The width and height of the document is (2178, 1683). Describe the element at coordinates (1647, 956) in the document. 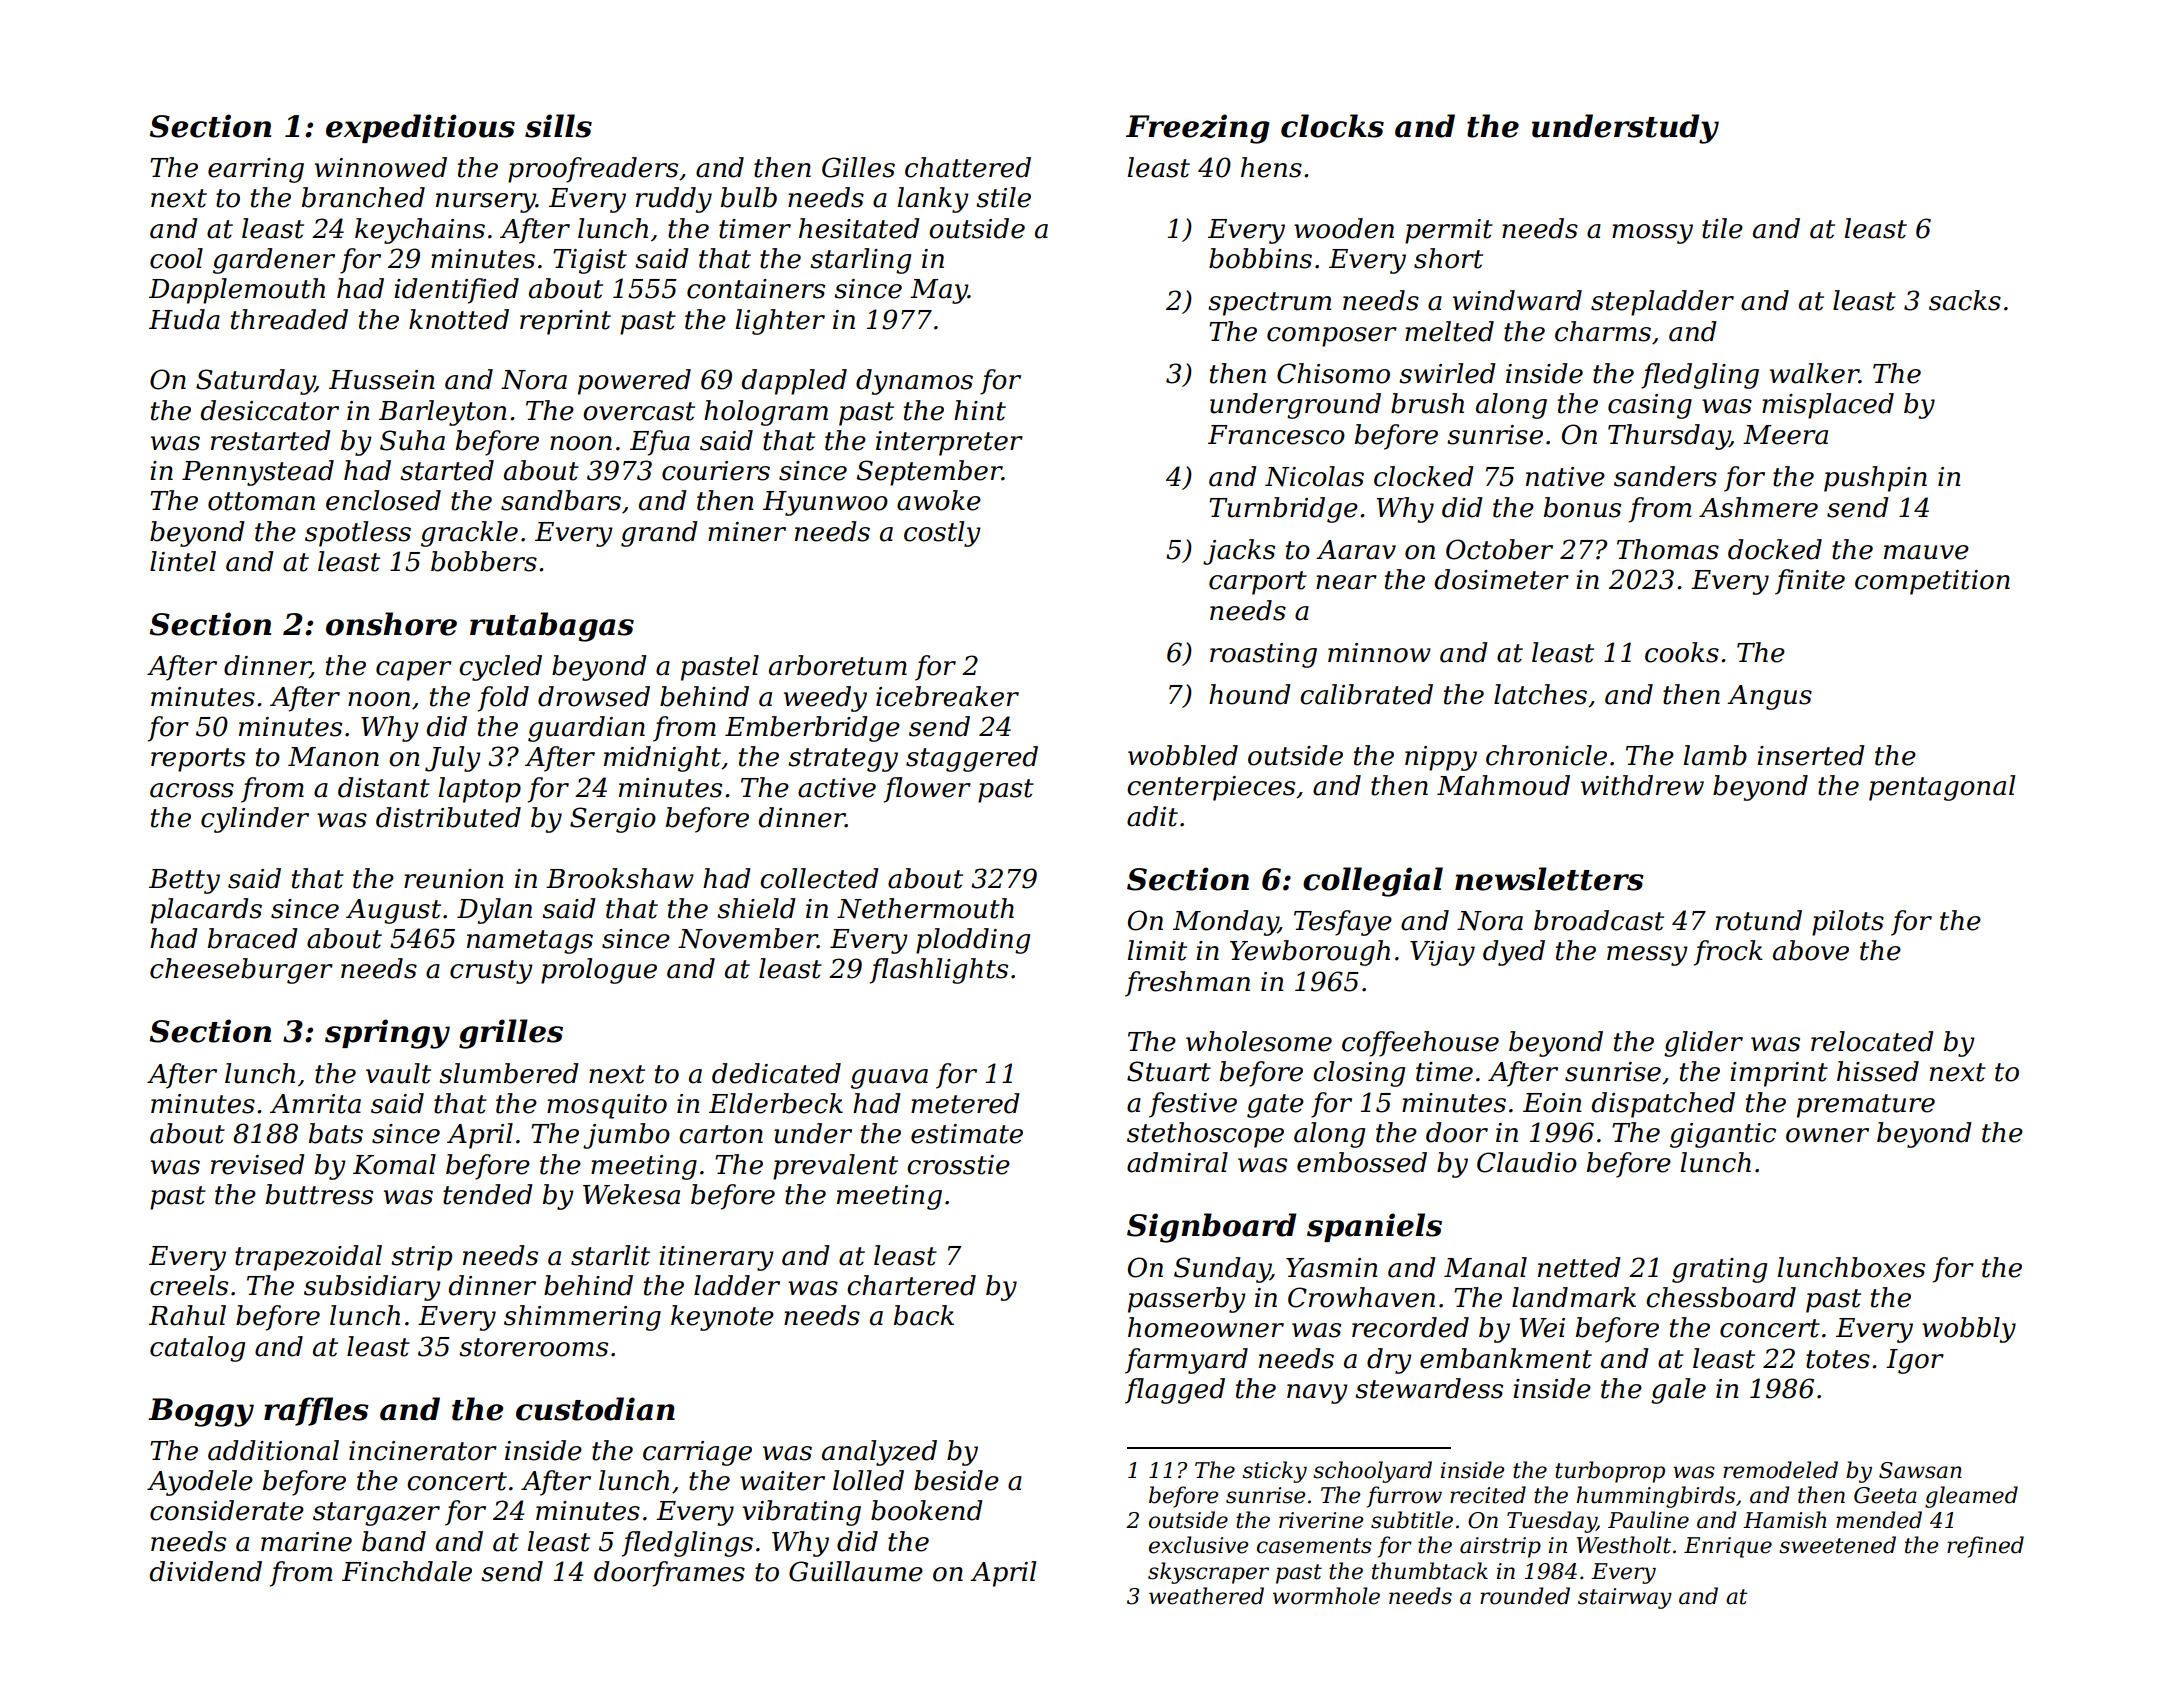

I see `messy` at that location.
